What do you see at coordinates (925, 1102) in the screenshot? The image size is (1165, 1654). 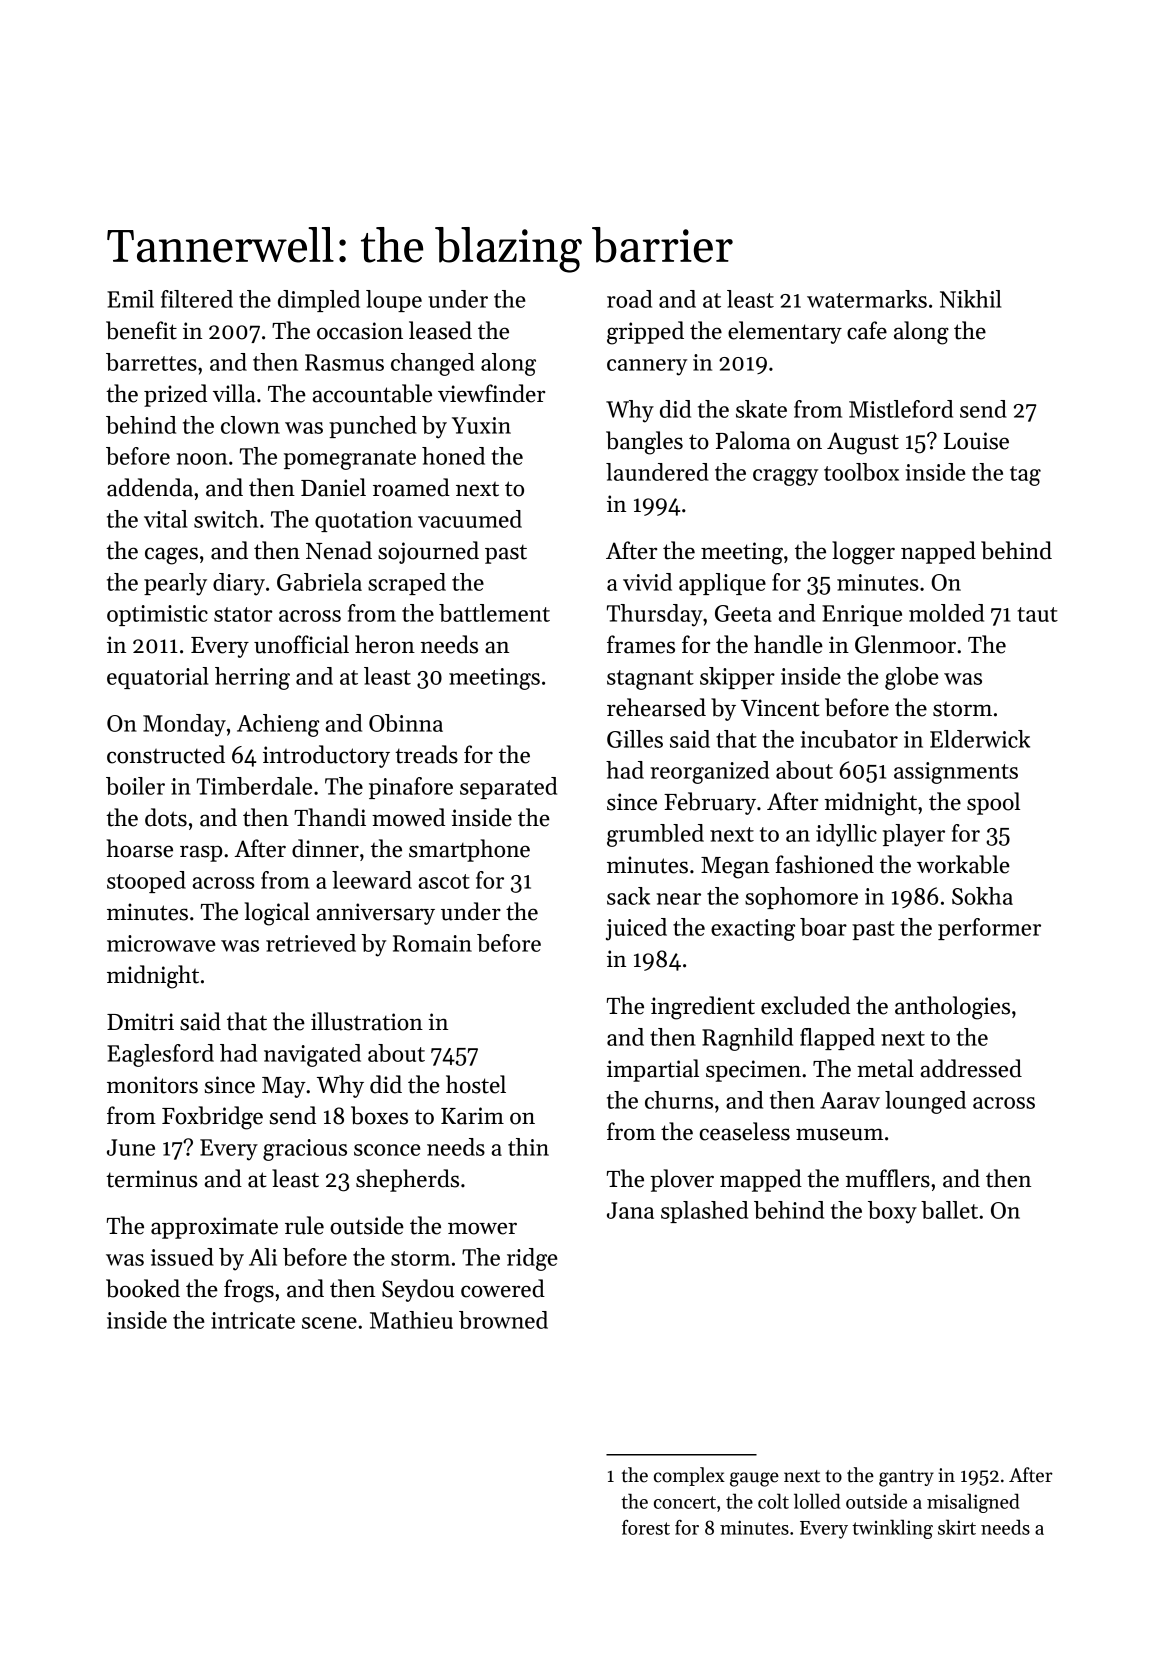 I see `lounged` at bounding box center [925, 1102].
